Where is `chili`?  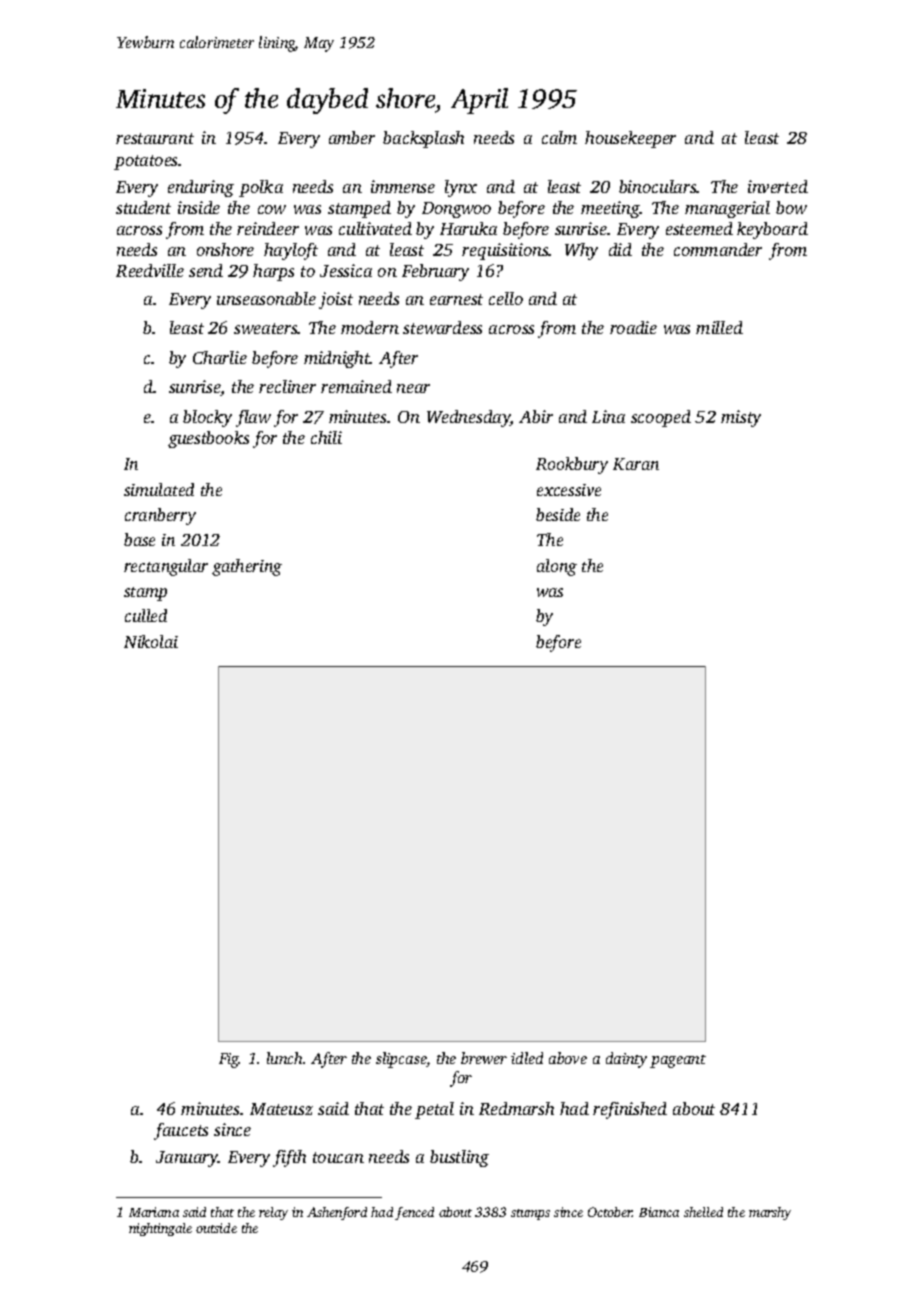 chili is located at coordinates (326, 437).
